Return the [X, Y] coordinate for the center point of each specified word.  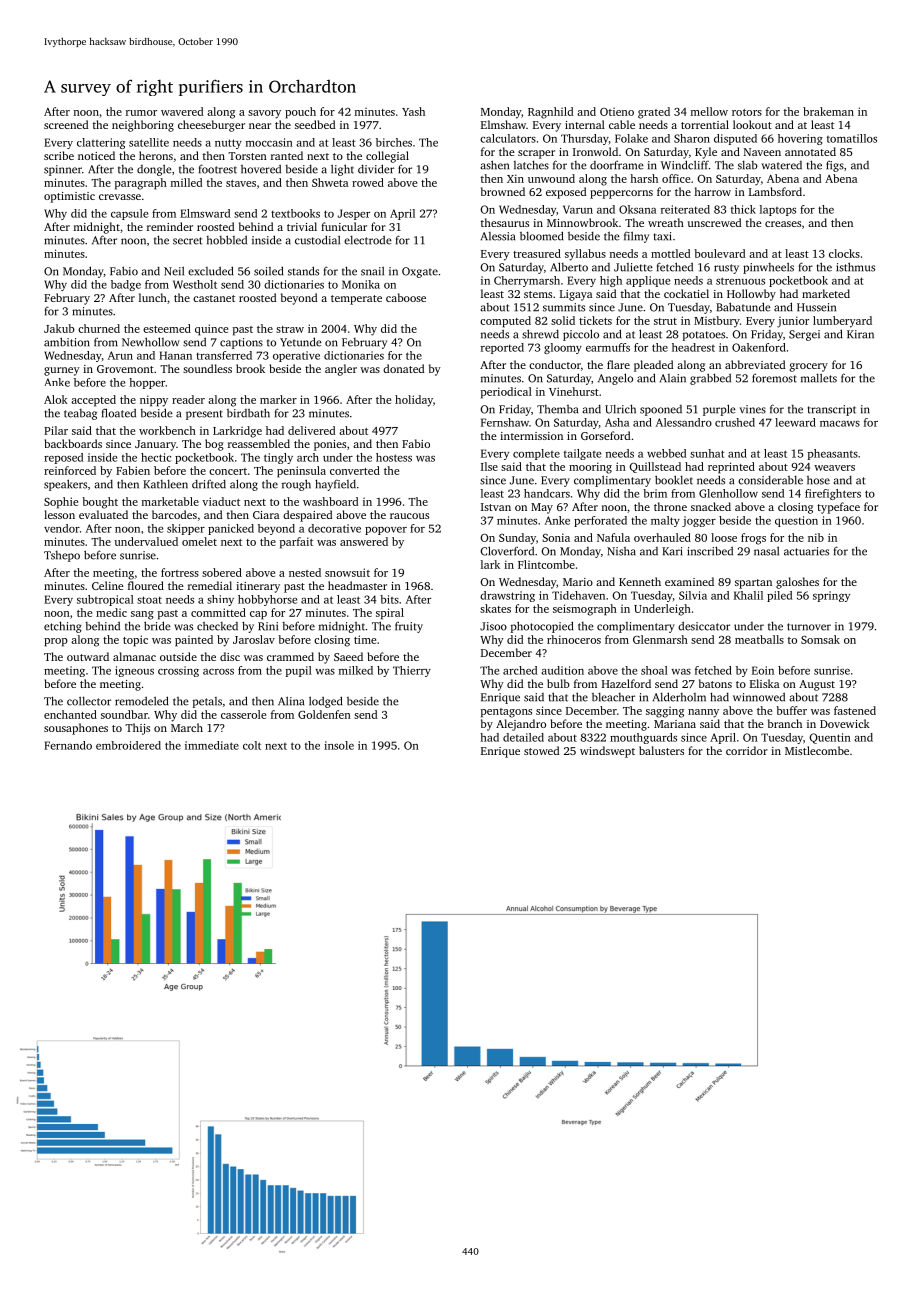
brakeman [828, 111]
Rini [268, 626]
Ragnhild [550, 113]
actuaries [806, 551]
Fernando [68, 745]
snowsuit [347, 572]
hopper [147, 383]
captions [241, 343]
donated [403, 368]
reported [502, 348]
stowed [541, 750]
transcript [832, 410]
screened [66, 124]
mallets [819, 378]
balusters [661, 750]
